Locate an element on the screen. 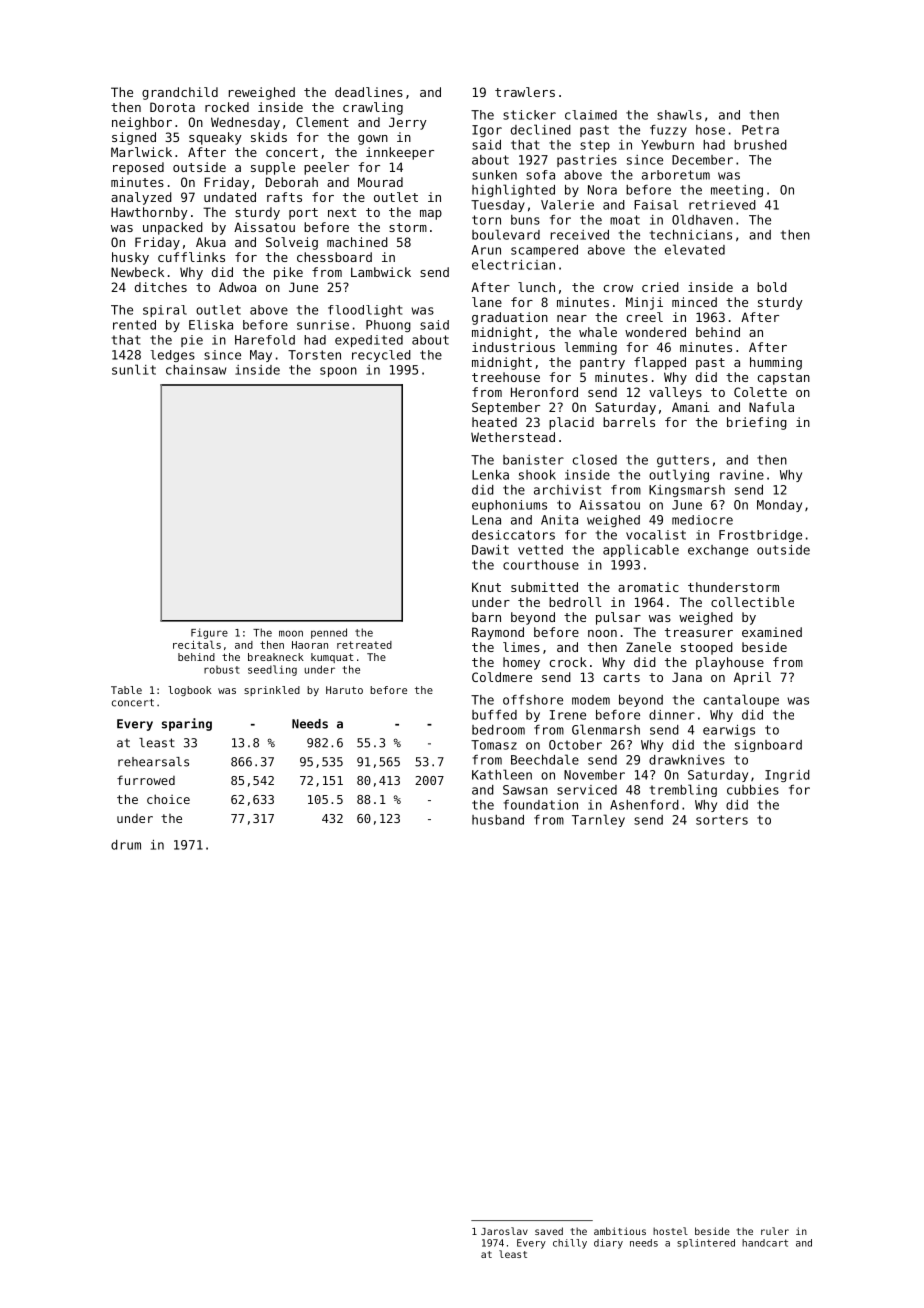 The image size is (924, 1308). Table is located at coordinates (126, 690).
